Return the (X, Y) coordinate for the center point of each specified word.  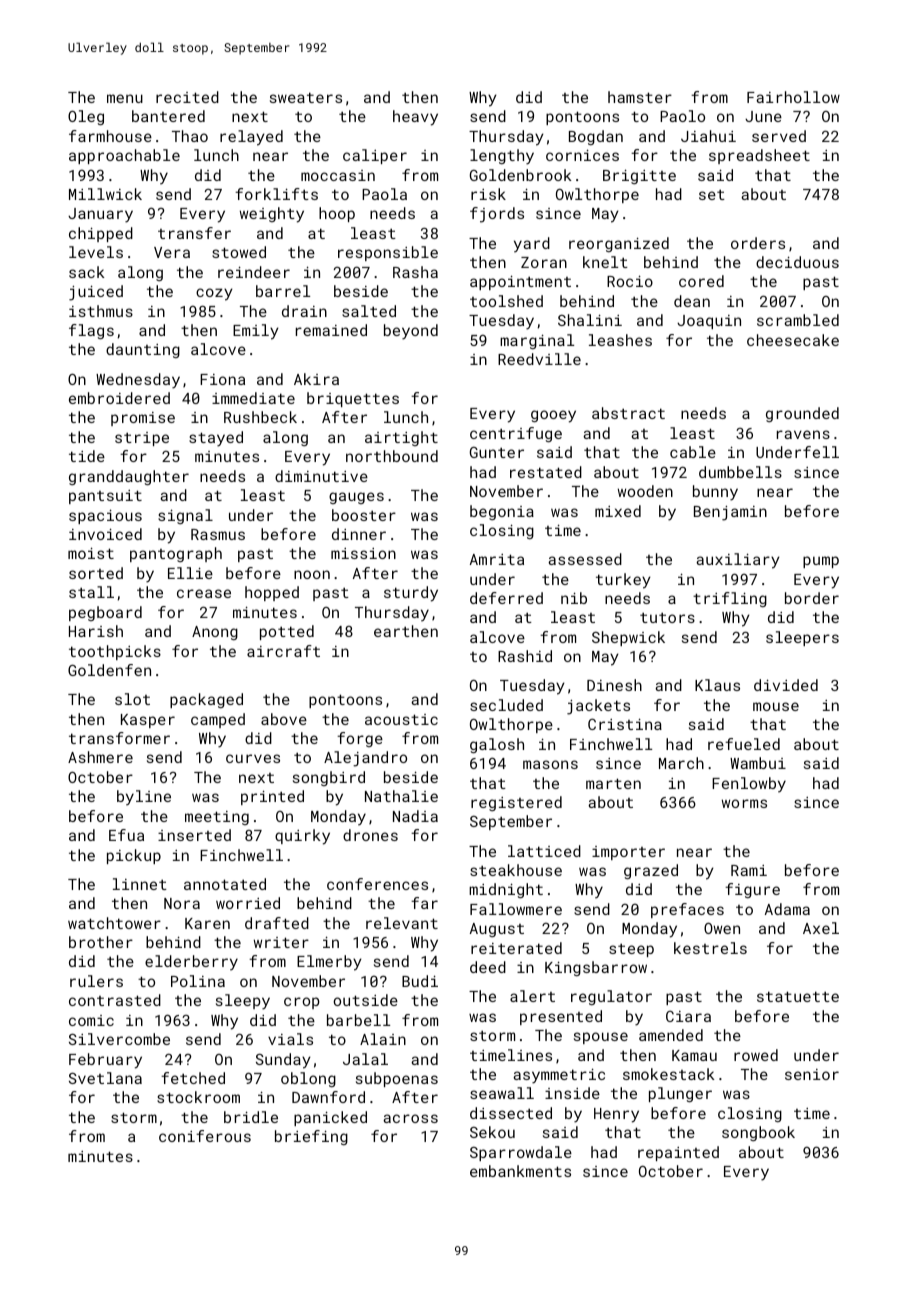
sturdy (411, 594)
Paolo (682, 116)
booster (364, 515)
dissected (511, 1113)
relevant (402, 923)
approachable (124, 156)
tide (87, 456)
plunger (680, 1094)
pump (821, 562)
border (812, 598)
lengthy (502, 157)
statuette (798, 996)
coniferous (205, 1136)
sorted (96, 573)
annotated (225, 884)
